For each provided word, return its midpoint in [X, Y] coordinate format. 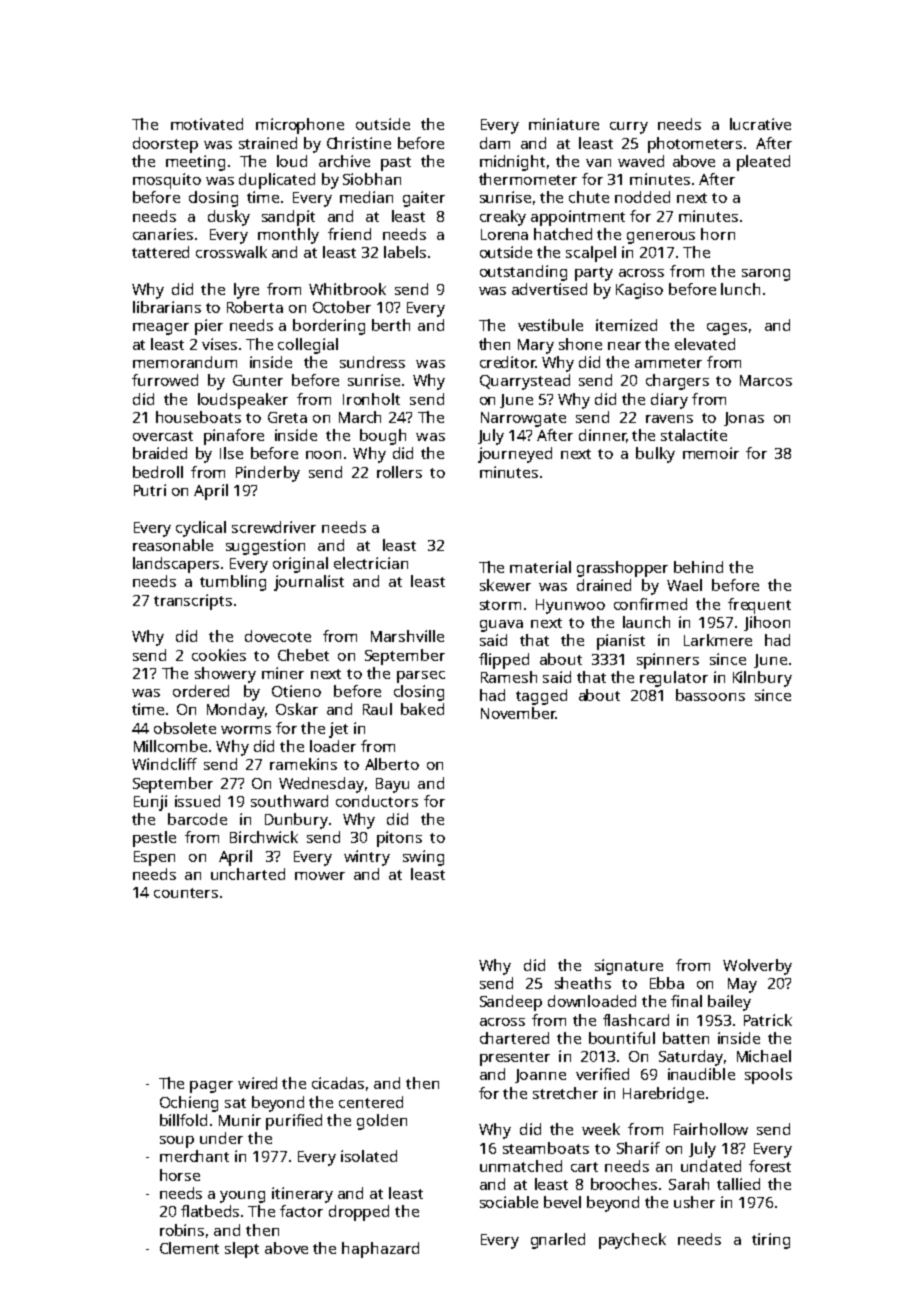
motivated [207, 124]
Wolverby [757, 967]
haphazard [380, 1250]
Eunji [150, 803]
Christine [359, 143]
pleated [763, 163]
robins [182, 1230]
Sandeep [511, 1003]
